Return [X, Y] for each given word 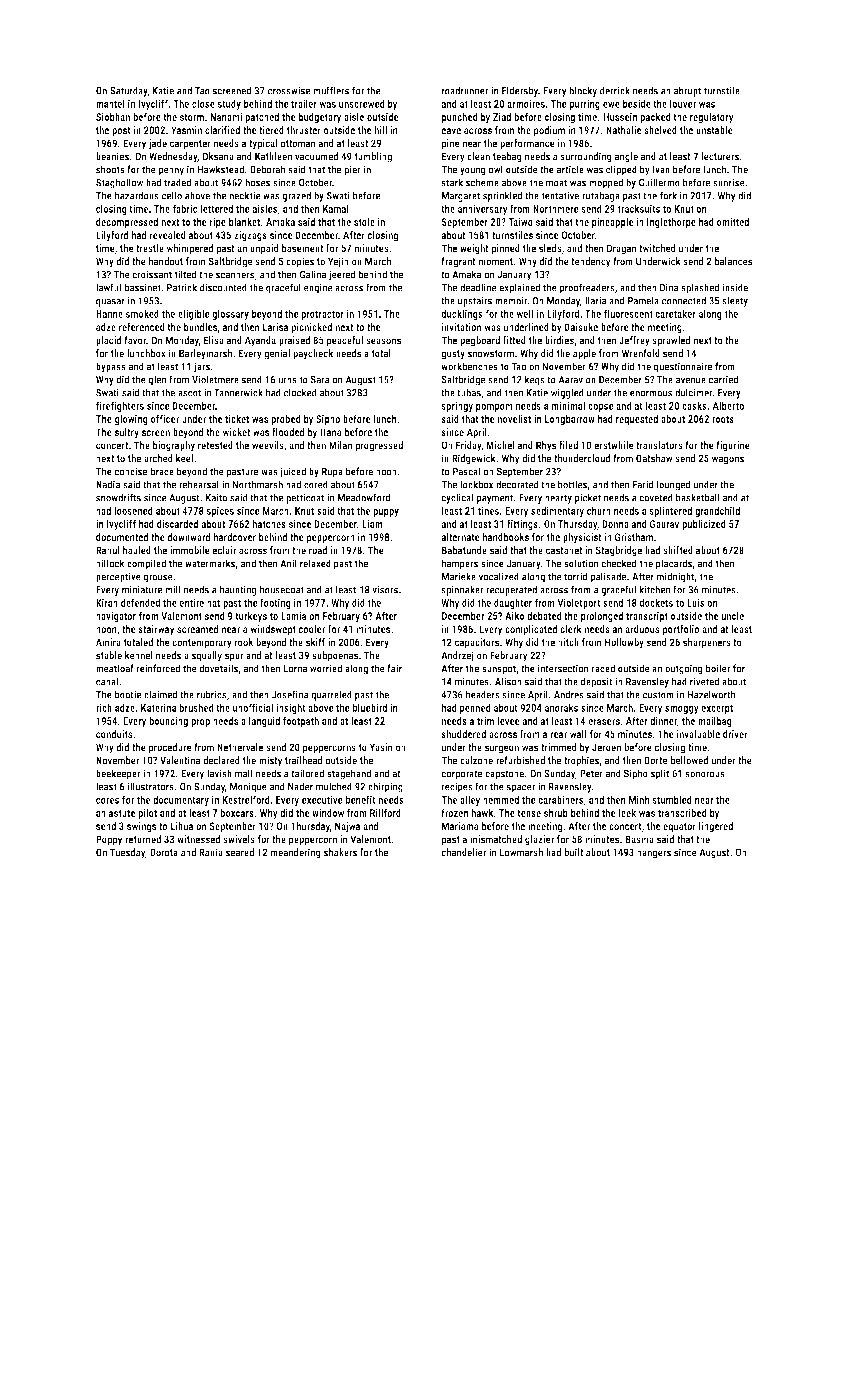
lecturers [720, 156]
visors [385, 589]
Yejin [338, 262]
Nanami [226, 117]
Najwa [348, 827]
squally [206, 656]
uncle [732, 616]
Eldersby [520, 91]
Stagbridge [619, 551]
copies [300, 262]
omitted [733, 222]
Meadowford [364, 497]
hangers [654, 853]
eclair [224, 550]
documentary [181, 800]
